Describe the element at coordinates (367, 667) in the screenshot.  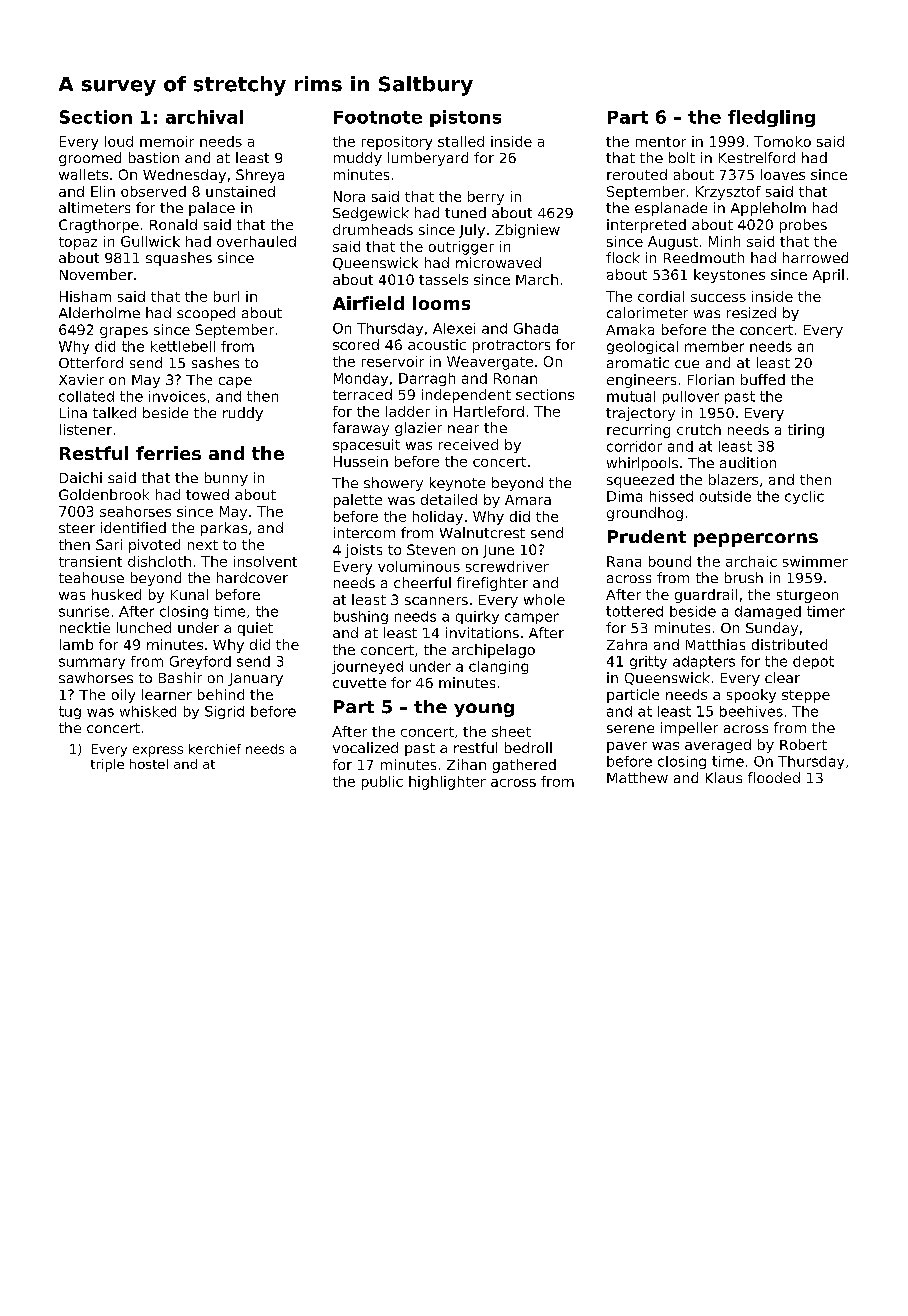
I see `journeyed` at that location.
